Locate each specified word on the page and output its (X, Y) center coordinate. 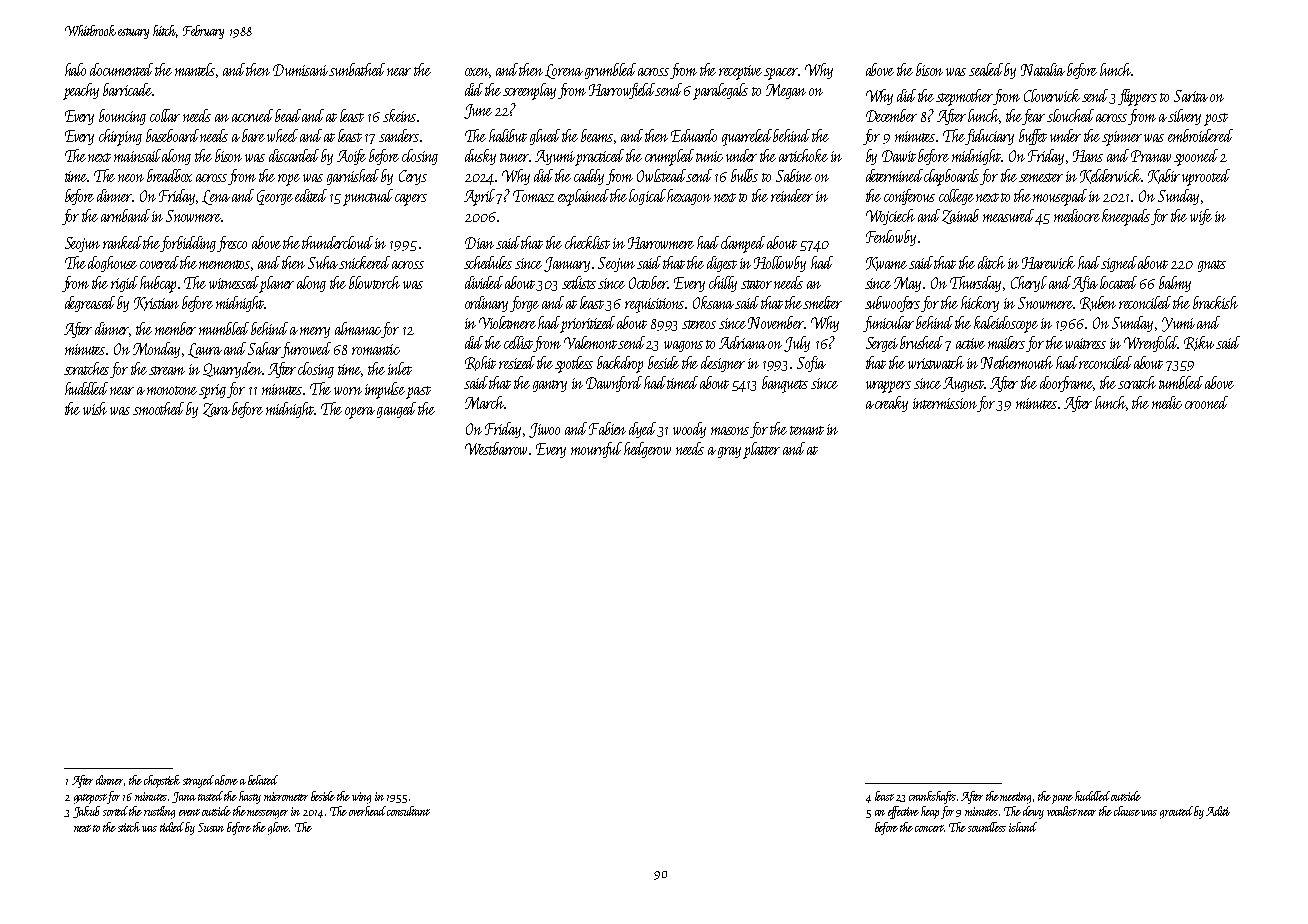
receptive (740, 72)
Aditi (1218, 811)
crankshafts (932, 797)
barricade (127, 89)
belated (263, 780)
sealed (987, 69)
